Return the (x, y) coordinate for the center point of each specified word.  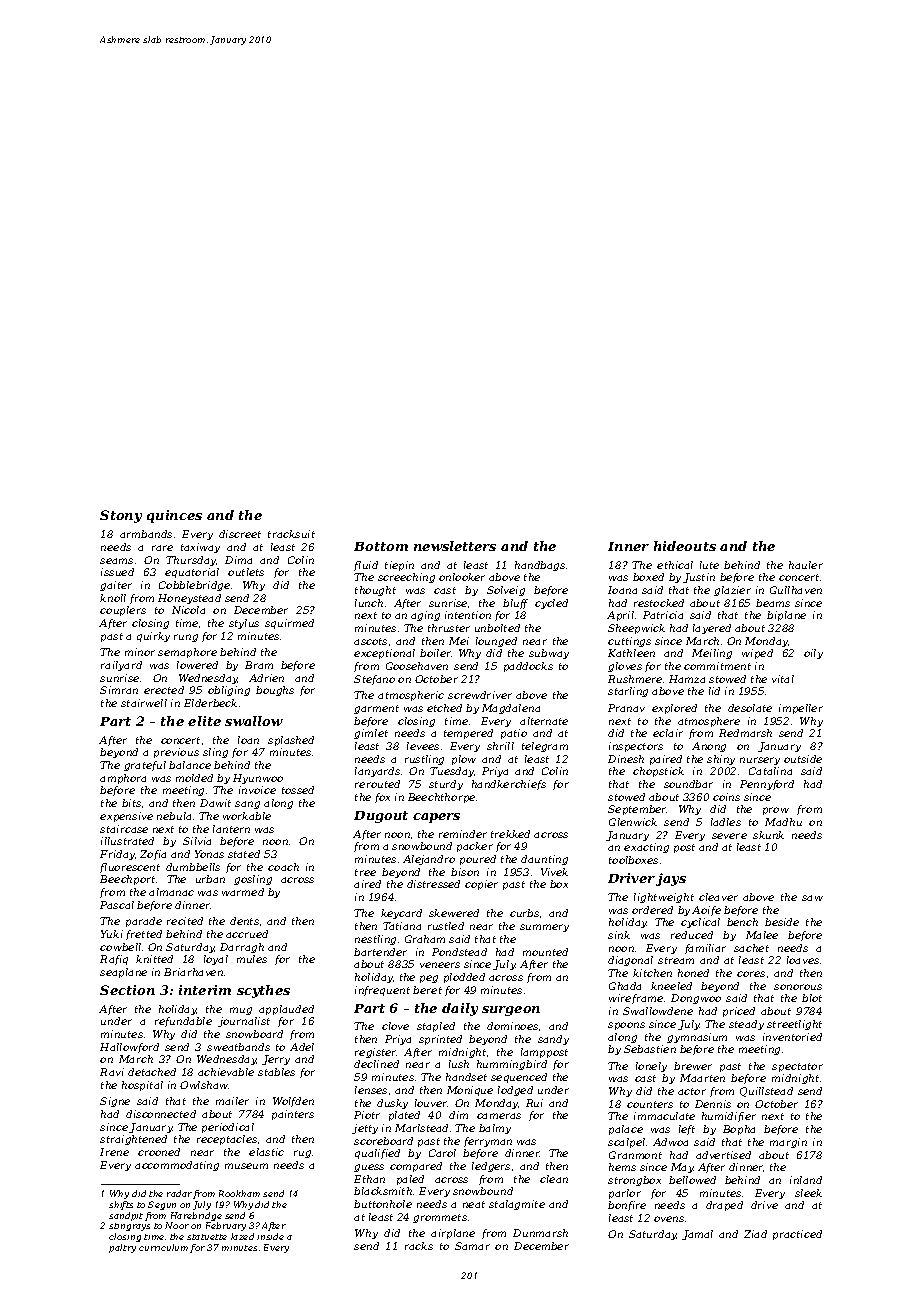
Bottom (381, 546)
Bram (259, 665)
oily (813, 654)
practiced (797, 1235)
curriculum (163, 1247)
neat (474, 1204)
